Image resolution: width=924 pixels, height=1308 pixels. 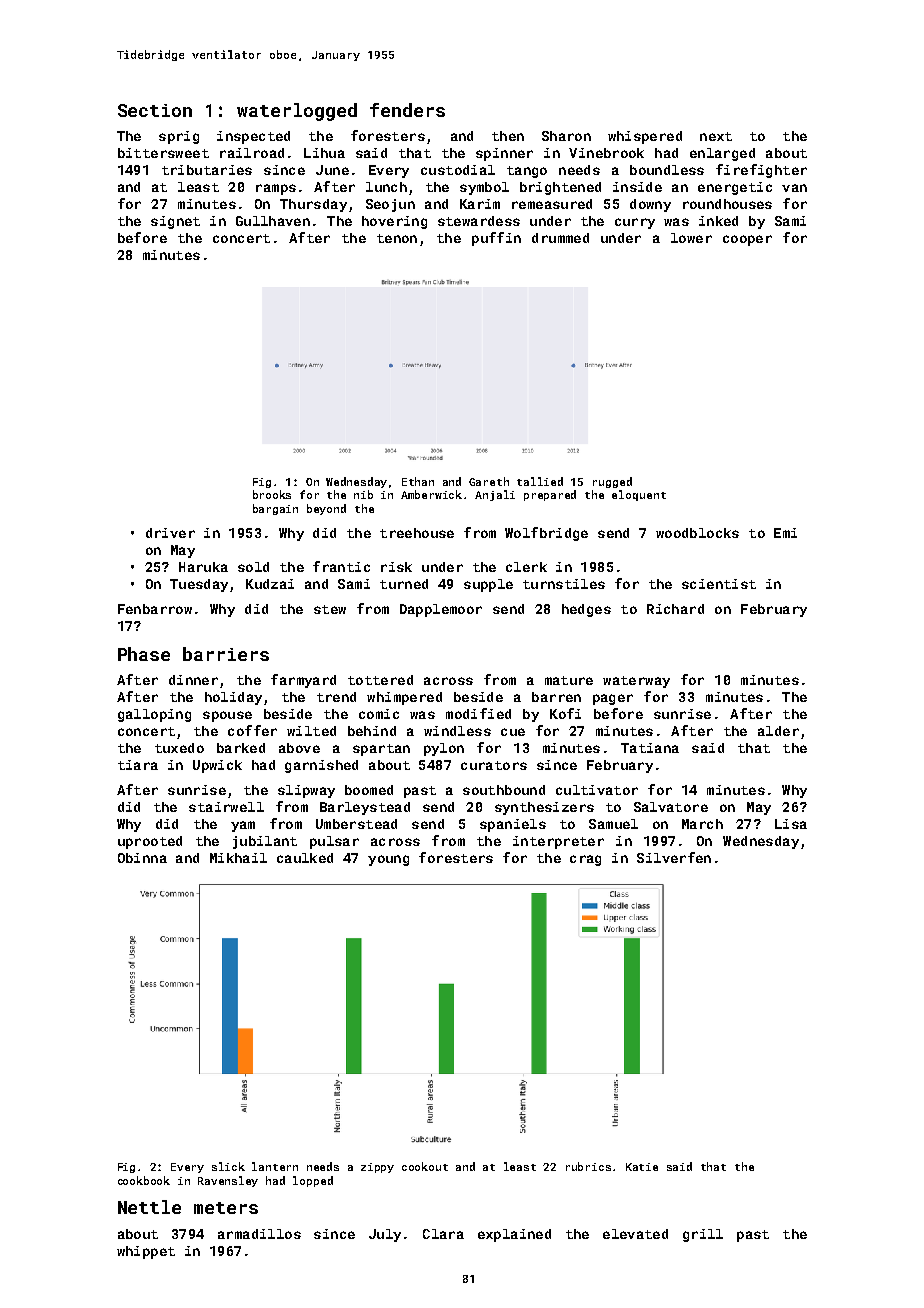 What do you see at coordinates (146, 1252) in the screenshot?
I see `whippet` at bounding box center [146, 1252].
